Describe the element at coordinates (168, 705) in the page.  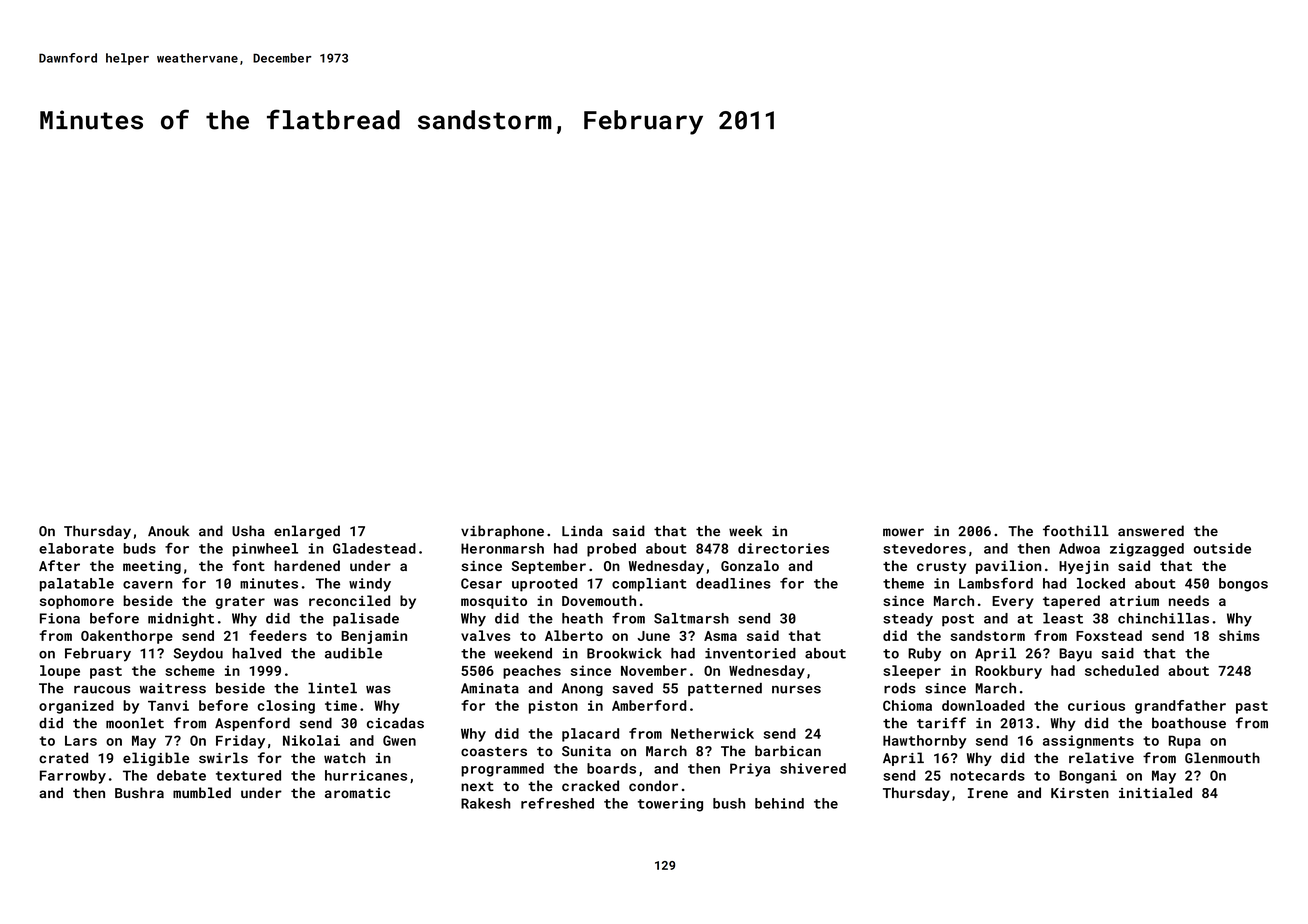
I see `Tanvi` at that location.
